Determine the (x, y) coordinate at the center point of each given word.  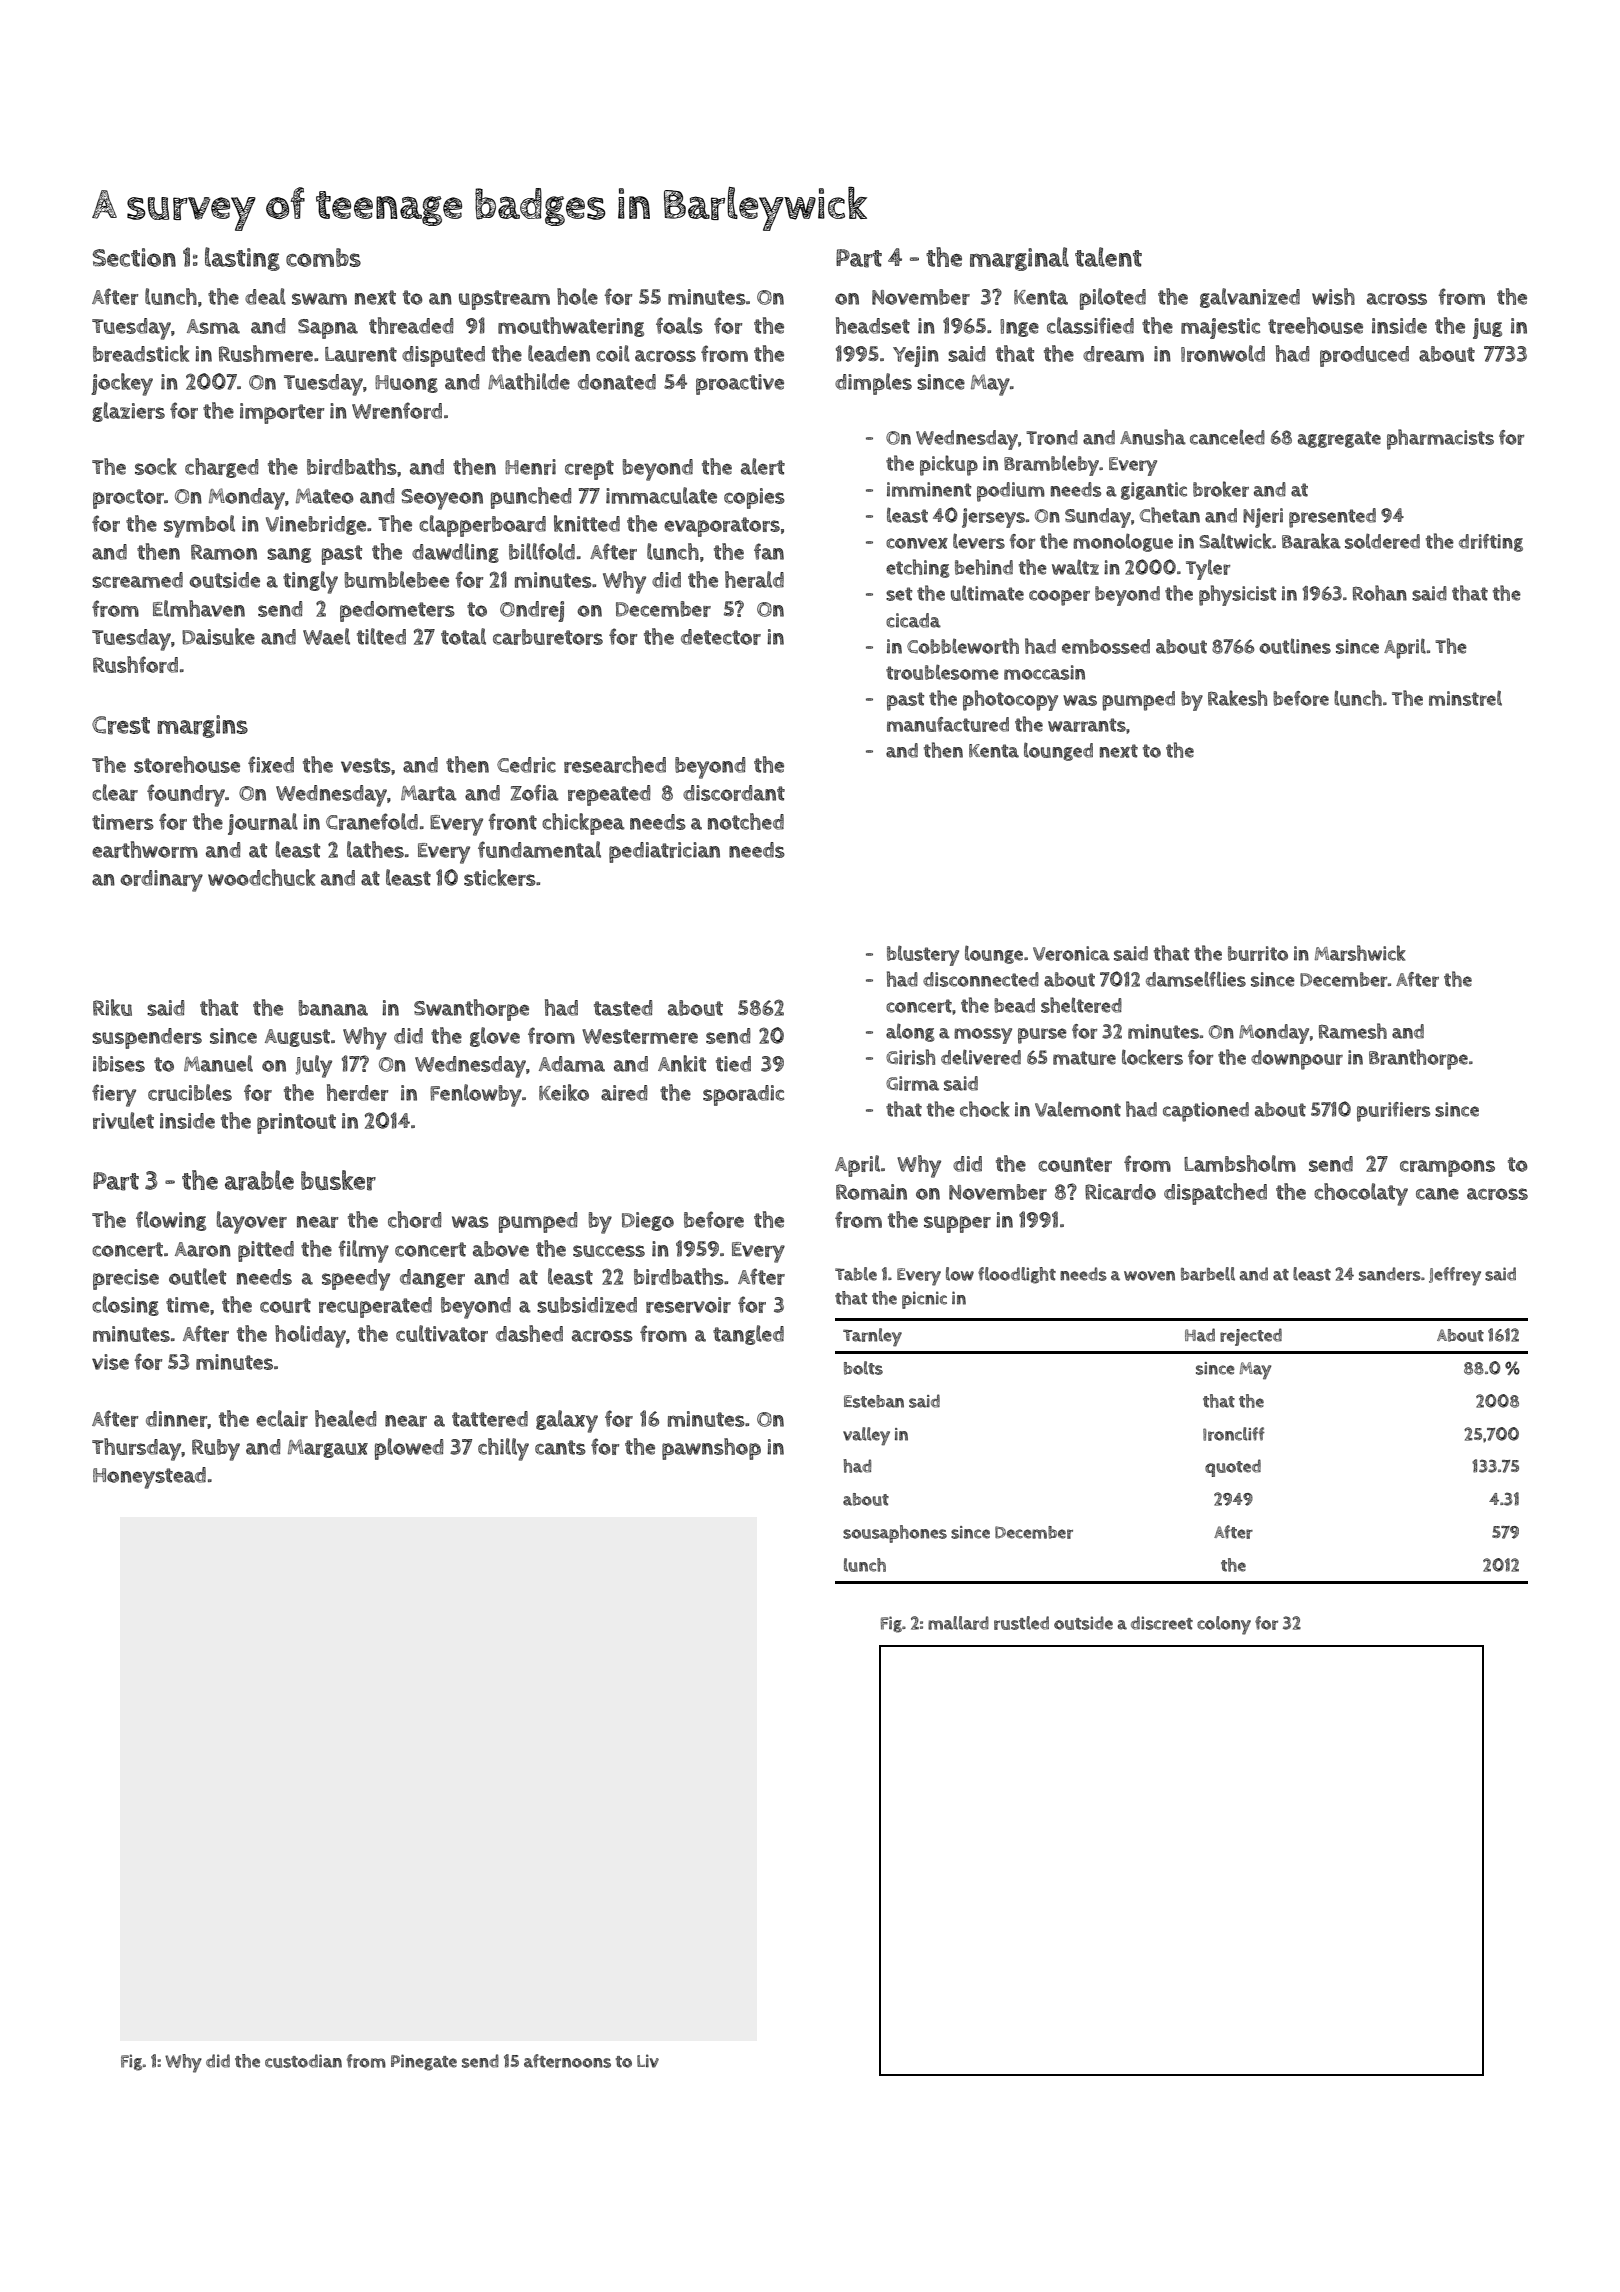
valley (866, 1436)
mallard (958, 1623)
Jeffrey (1455, 1276)
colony (1224, 1625)
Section (134, 257)
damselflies (1196, 979)
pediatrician (664, 852)
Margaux (328, 1448)
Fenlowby (476, 1095)
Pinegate (424, 2062)
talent (1108, 257)
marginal (1019, 259)
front (512, 821)
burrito (1258, 953)
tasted (623, 1008)
